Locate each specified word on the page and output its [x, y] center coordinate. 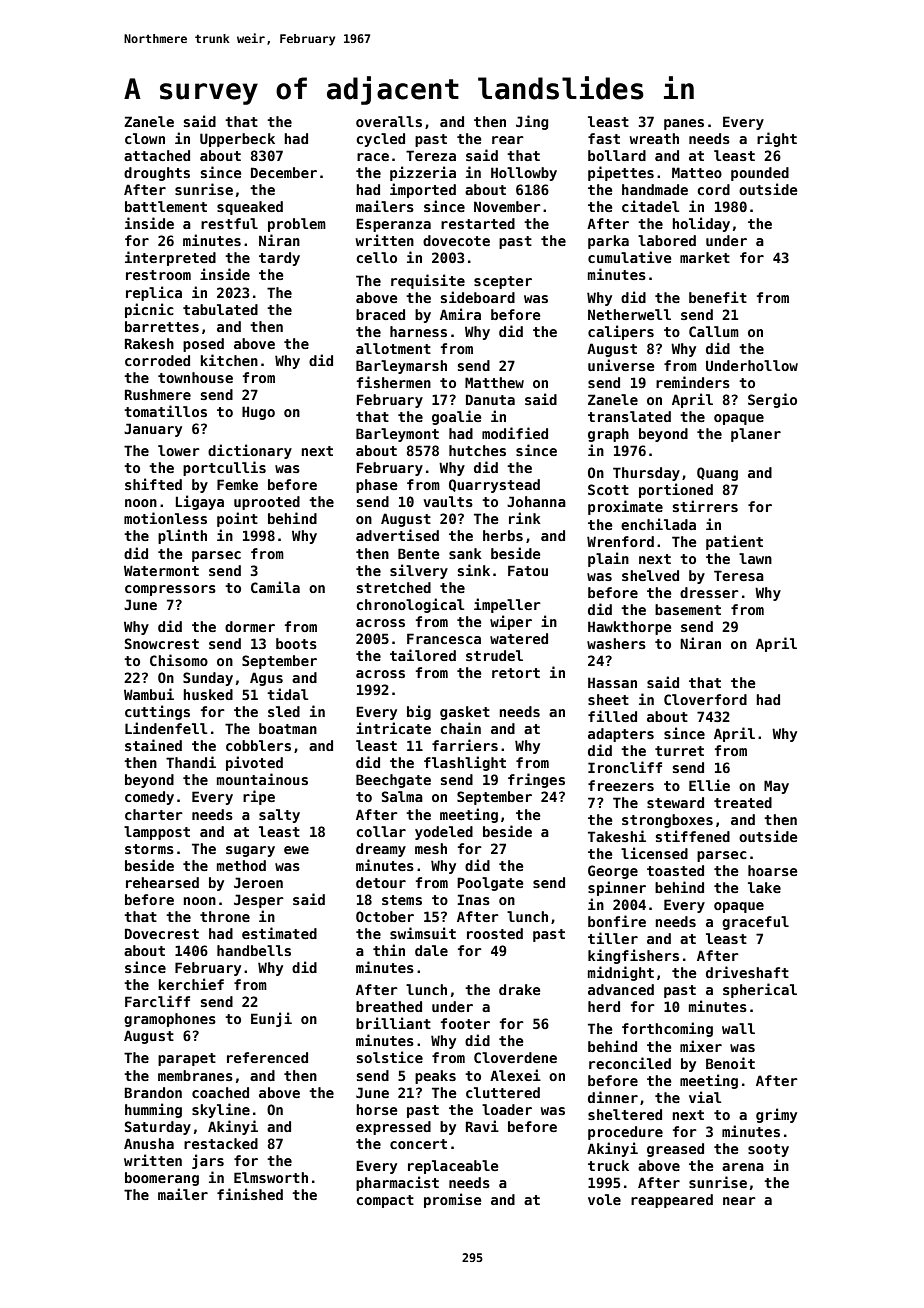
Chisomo [179, 660]
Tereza [431, 155]
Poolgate [490, 884]
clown [145, 138]
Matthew [494, 382]
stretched [394, 587]
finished [250, 1194]
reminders [693, 382]
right [777, 139]
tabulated [220, 309]
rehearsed [162, 882]
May [776, 787]
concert [418, 1144]
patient [734, 542]
